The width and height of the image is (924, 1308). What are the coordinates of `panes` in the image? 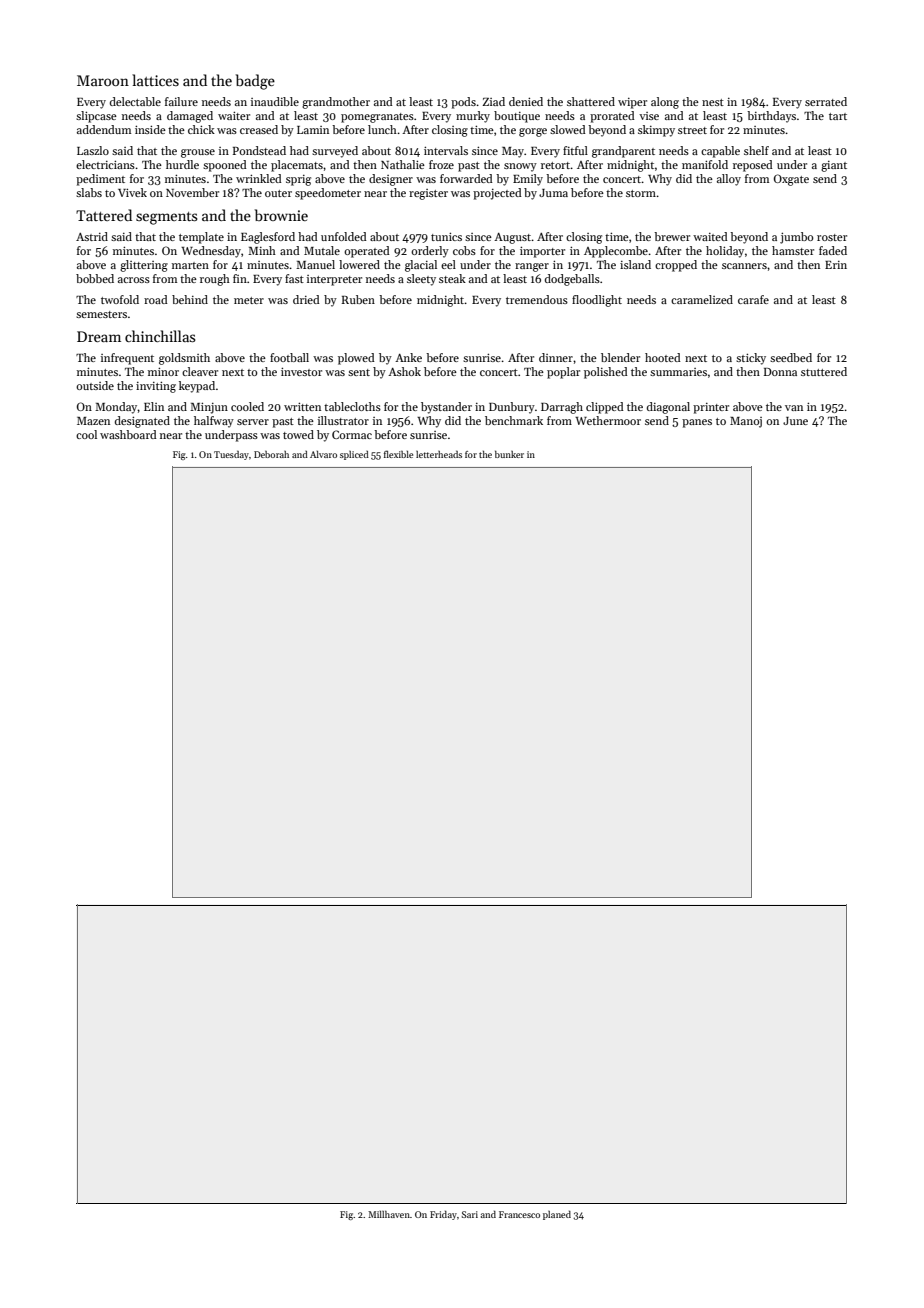 It's located at (697, 423).
